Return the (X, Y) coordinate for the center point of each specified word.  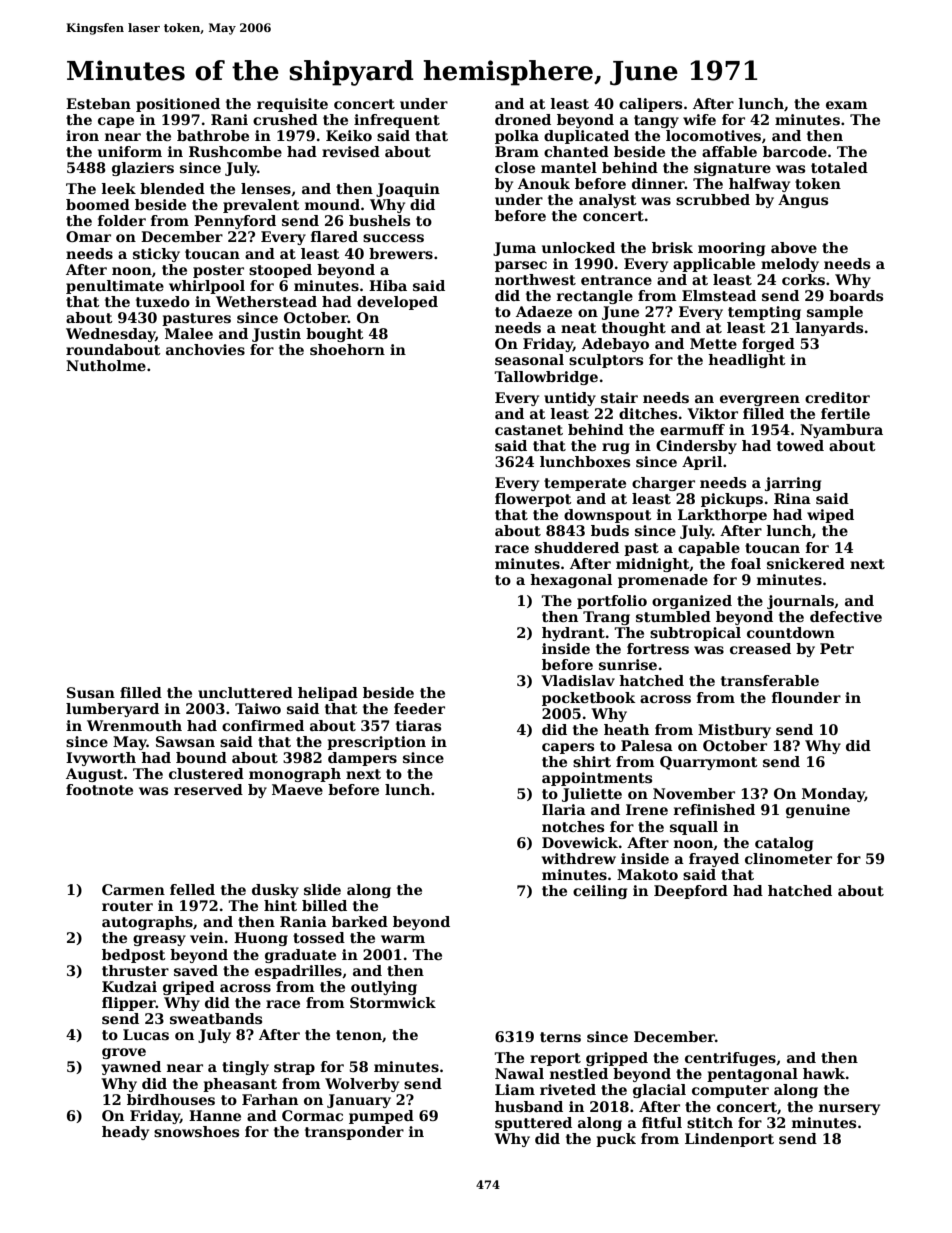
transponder (354, 1133)
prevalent (261, 206)
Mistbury (734, 731)
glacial (659, 1091)
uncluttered (245, 692)
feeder (419, 708)
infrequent (397, 121)
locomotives (713, 135)
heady (125, 1133)
